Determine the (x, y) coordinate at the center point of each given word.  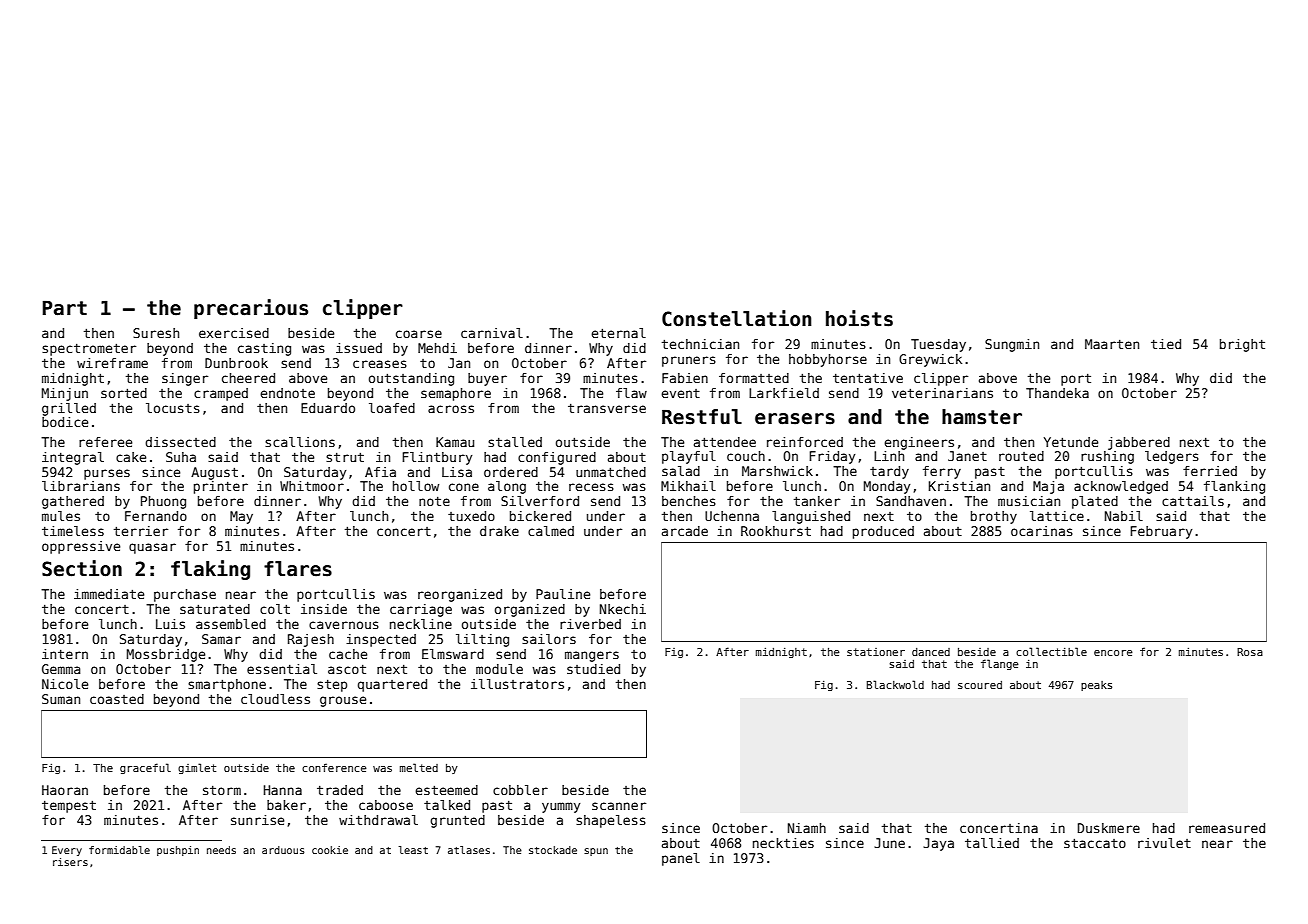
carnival (492, 333)
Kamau (455, 442)
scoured (980, 685)
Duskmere (1109, 828)
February (1161, 532)
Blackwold (895, 684)
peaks (1096, 686)
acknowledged (1121, 487)
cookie (330, 850)
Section (82, 568)
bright (1242, 345)
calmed (551, 531)
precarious (251, 309)
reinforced (805, 442)
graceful (145, 768)
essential (282, 669)
